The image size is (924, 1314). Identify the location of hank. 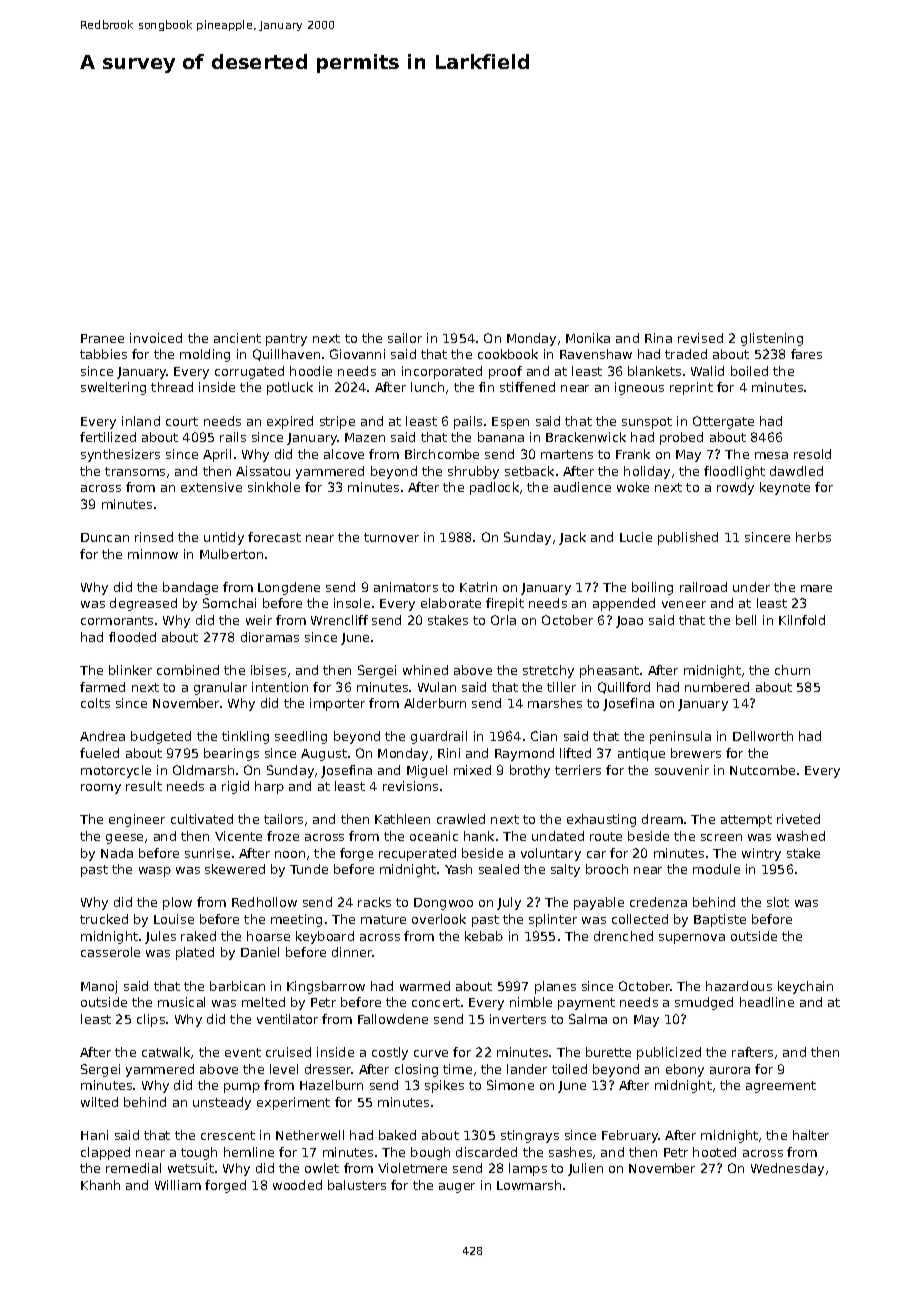
(479, 836).
